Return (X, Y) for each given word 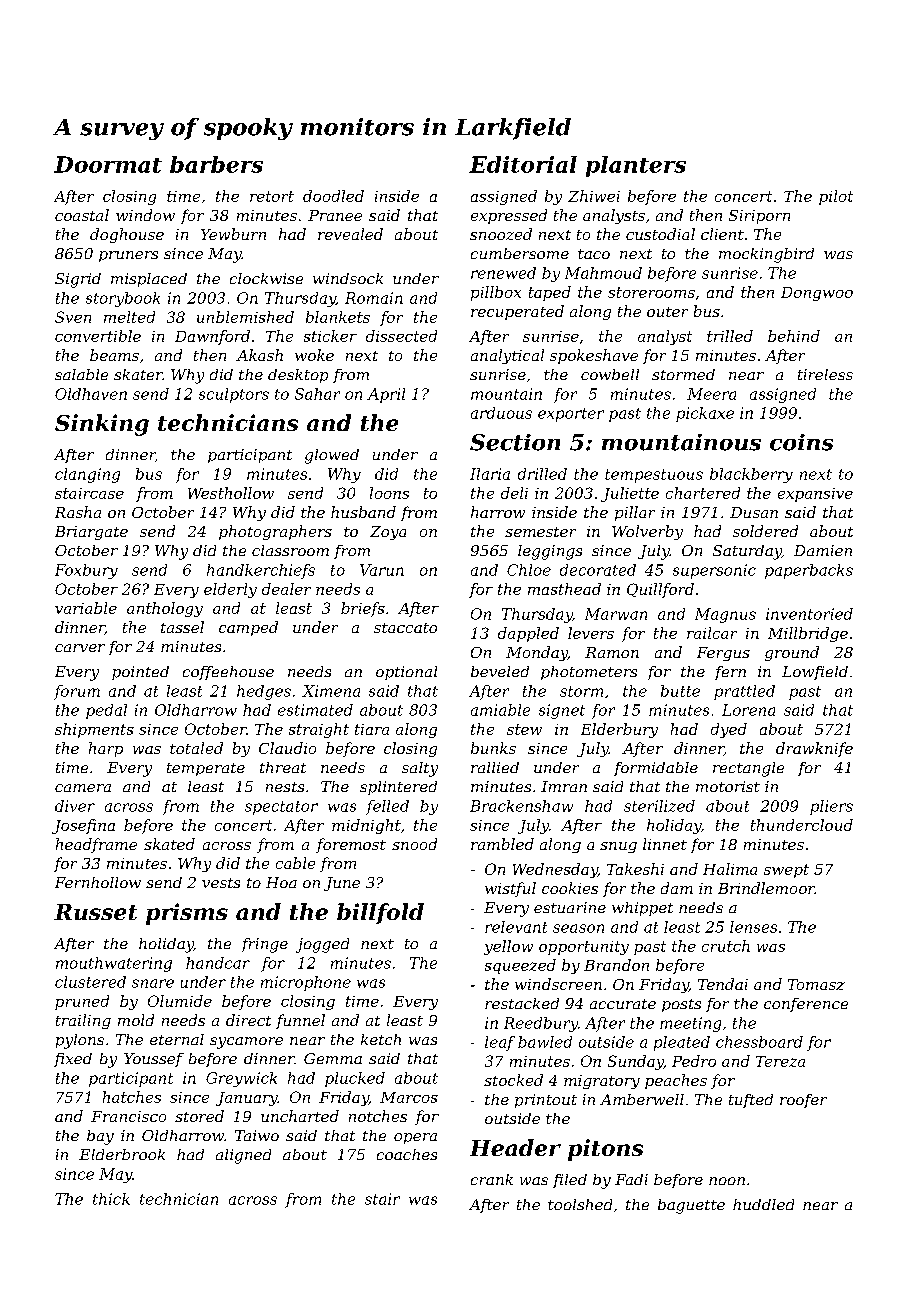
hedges (264, 692)
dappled (528, 634)
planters (636, 166)
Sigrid (78, 280)
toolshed (580, 1204)
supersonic (714, 571)
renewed (503, 273)
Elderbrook (122, 1154)
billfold (380, 913)
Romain (374, 298)
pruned (82, 1002)
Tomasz (816, 984)
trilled (730, 336)
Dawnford (212, 337)
